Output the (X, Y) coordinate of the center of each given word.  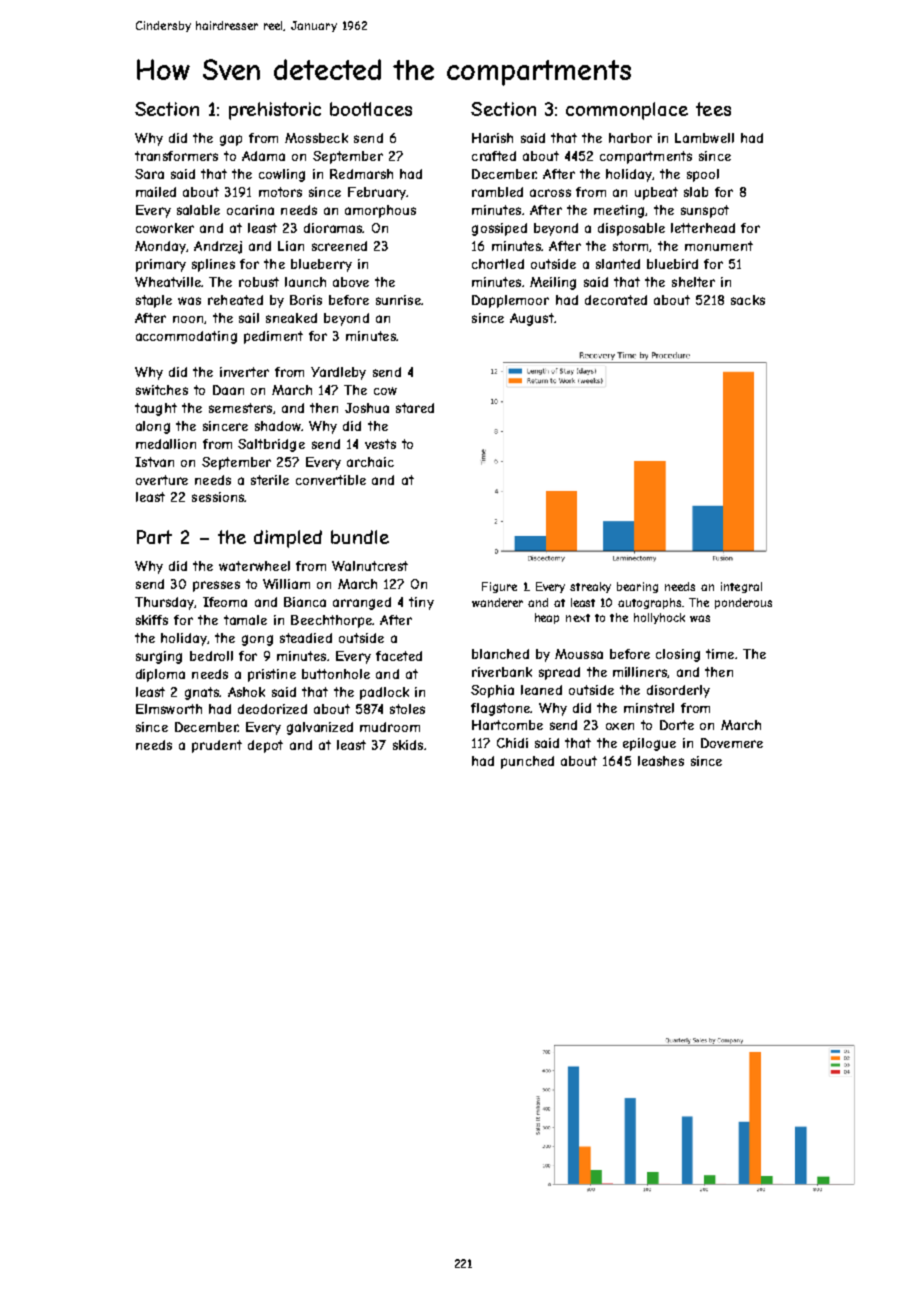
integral (741, 587)
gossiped (499, 229)
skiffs (152, 620)
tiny (421, 603)
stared (415, 408)
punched (527, 762)
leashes (661, 761)
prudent (217, 746)
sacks (748, 300)
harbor (630, 138)
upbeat (656, 193)
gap (231, 140)
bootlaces (371, 109)
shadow (278, 426)
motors (280, 192)
